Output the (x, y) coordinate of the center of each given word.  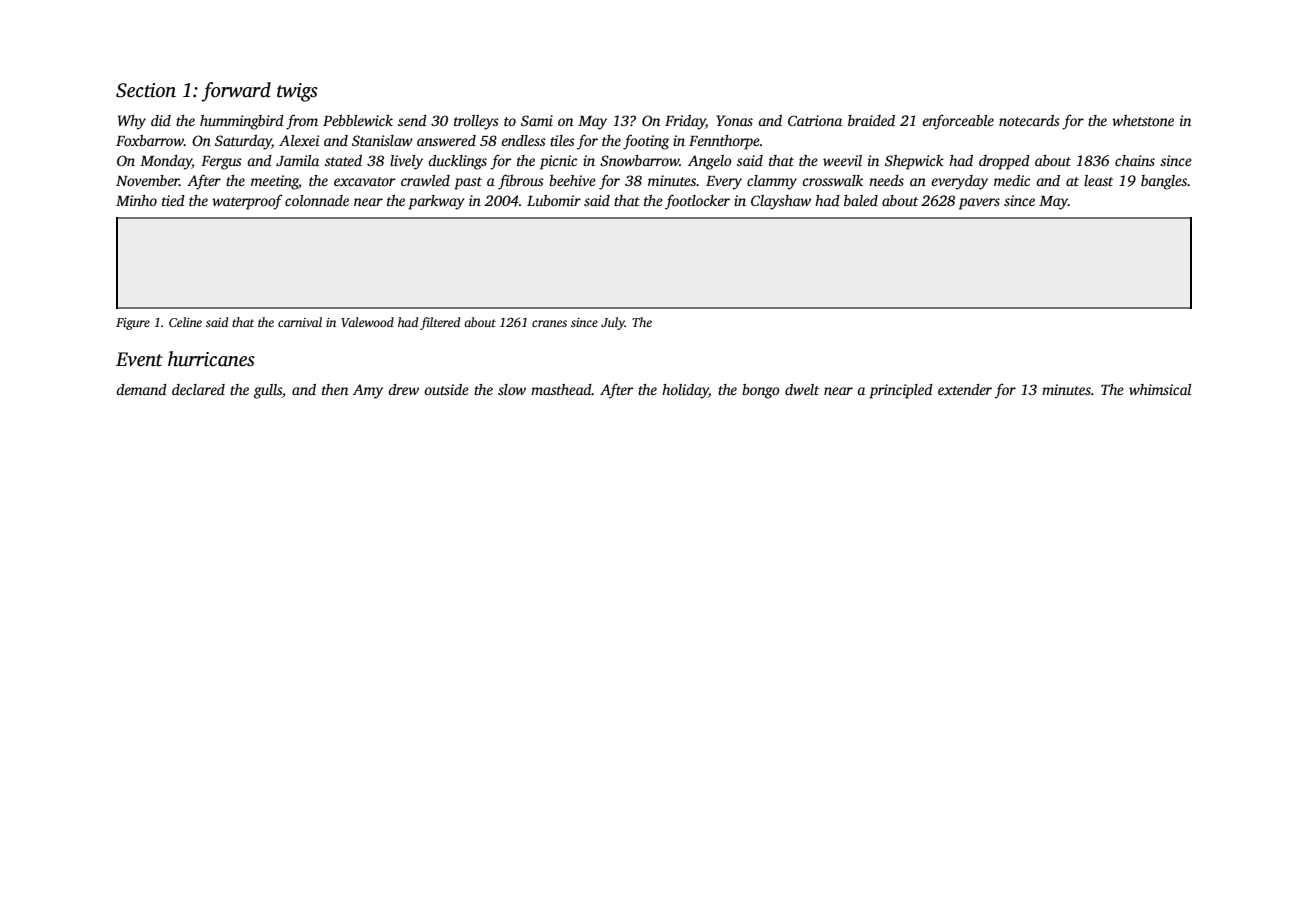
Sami (537, 120)
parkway (436, 202)
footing (646, 142)
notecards (1029, 120)
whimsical (1160, 389)
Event (139, 359)
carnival (300, 322)
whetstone (1143, 120)
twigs (297, 92)
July (613, 323)
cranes (549, 323)
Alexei (299, 140)
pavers (979, 204)
